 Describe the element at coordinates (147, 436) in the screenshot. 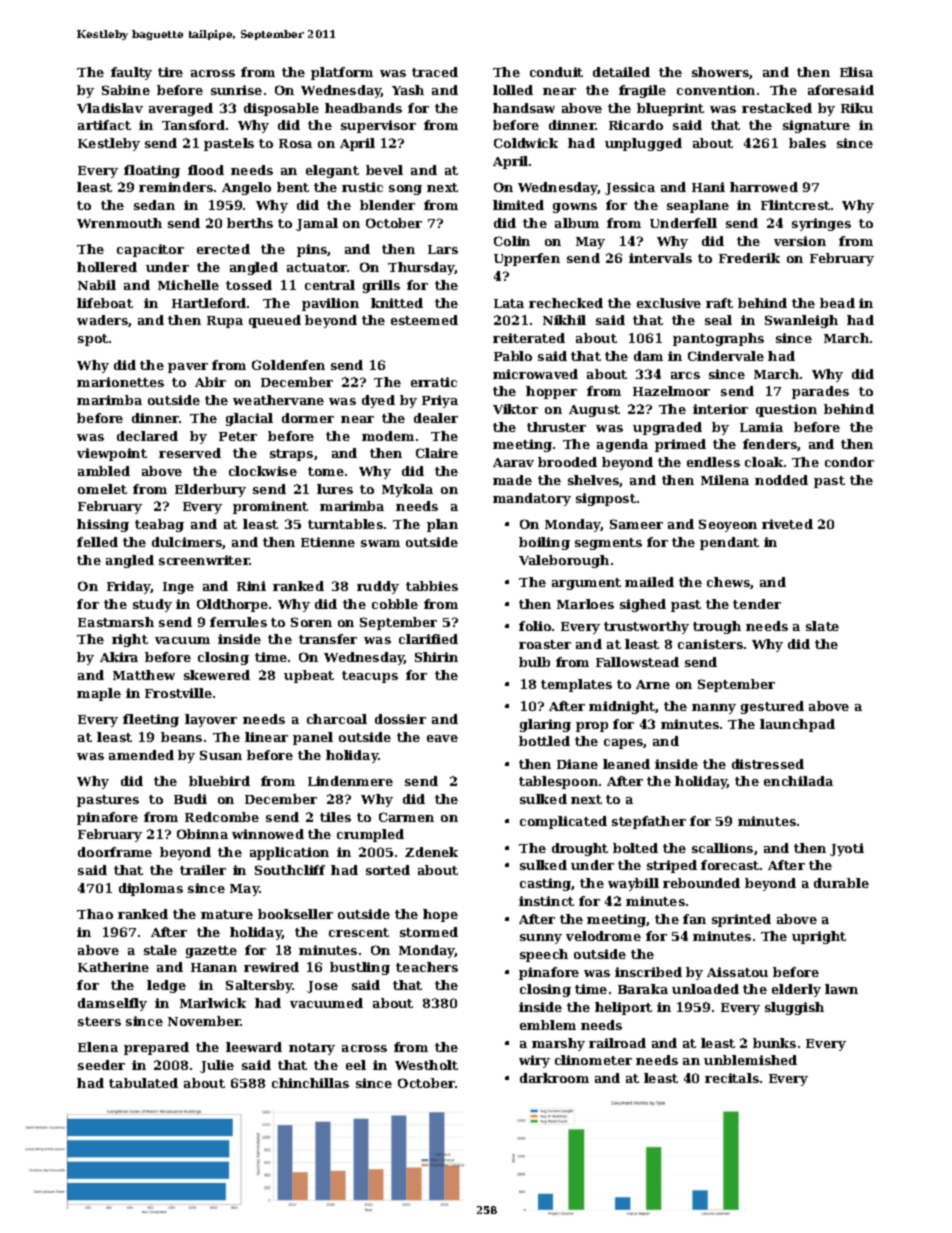

I see `declared` at that location.
